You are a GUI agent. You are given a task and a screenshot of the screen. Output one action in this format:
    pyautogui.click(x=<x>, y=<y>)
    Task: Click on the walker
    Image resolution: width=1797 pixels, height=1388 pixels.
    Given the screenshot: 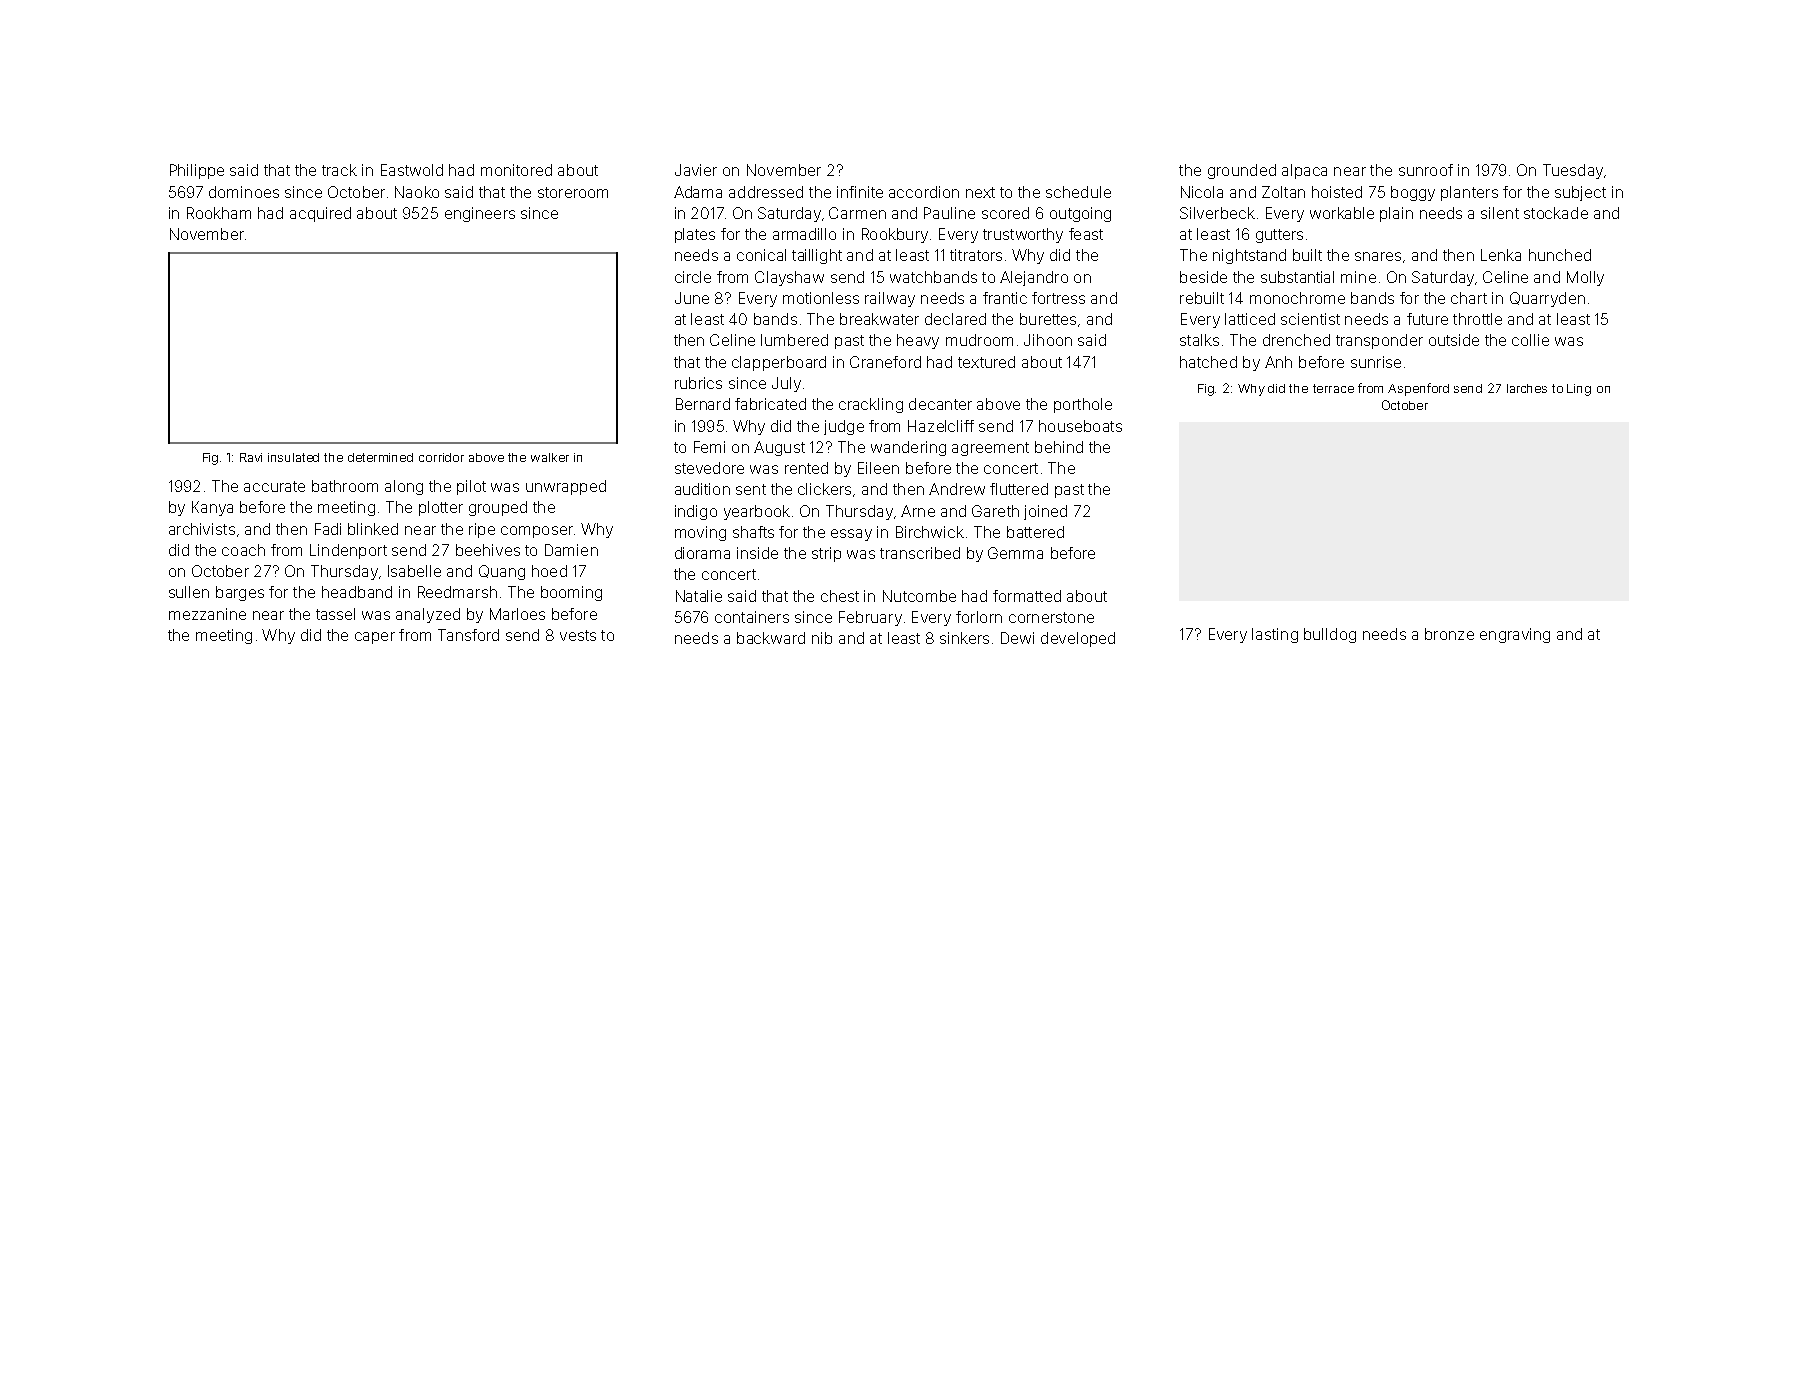 What is the action you would take?
    pyautogui.click(x=550, y=457)
